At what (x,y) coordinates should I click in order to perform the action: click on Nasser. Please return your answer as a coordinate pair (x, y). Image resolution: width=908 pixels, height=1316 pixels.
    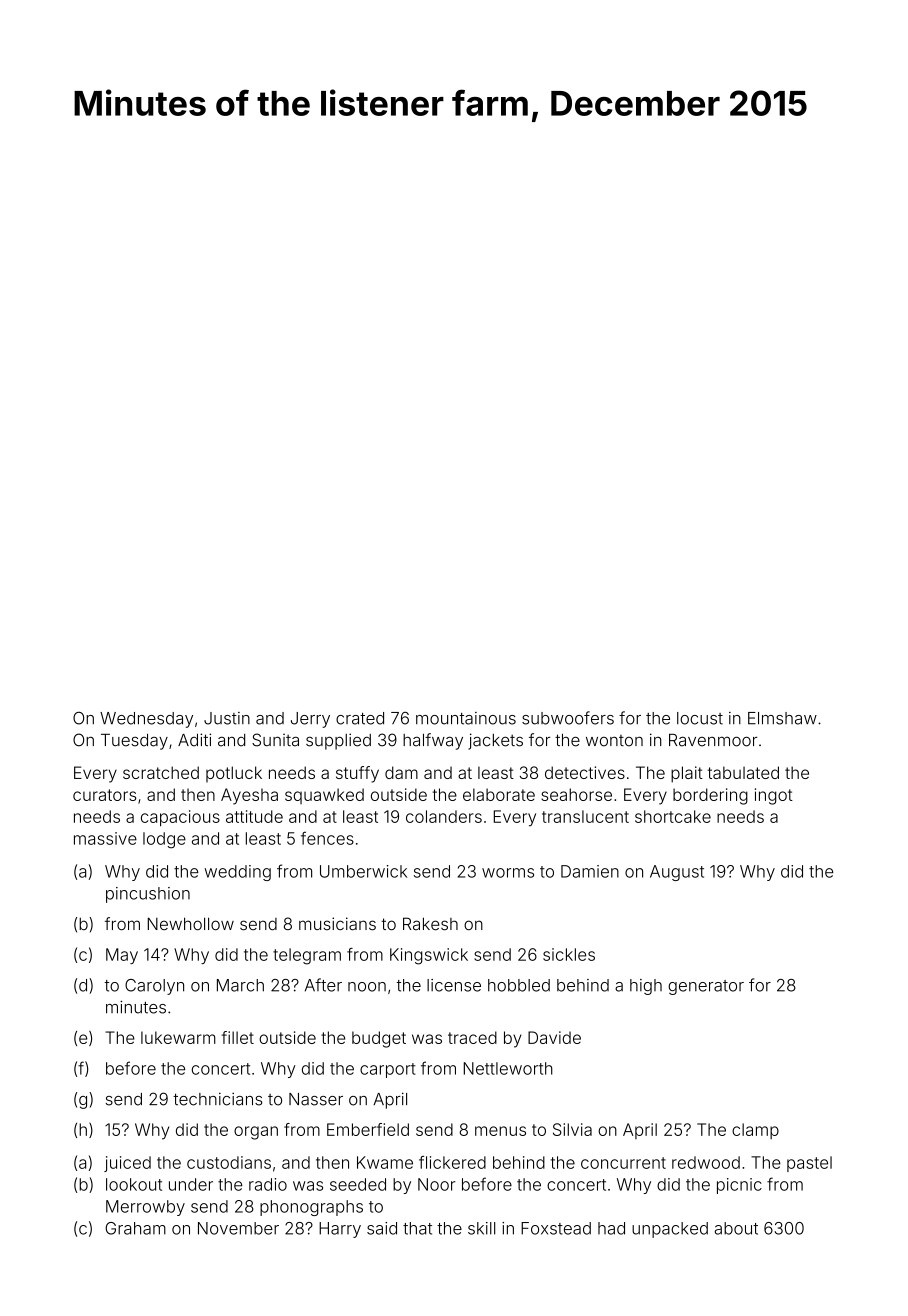
    Looking at the image, I should click on (316, 1099).
